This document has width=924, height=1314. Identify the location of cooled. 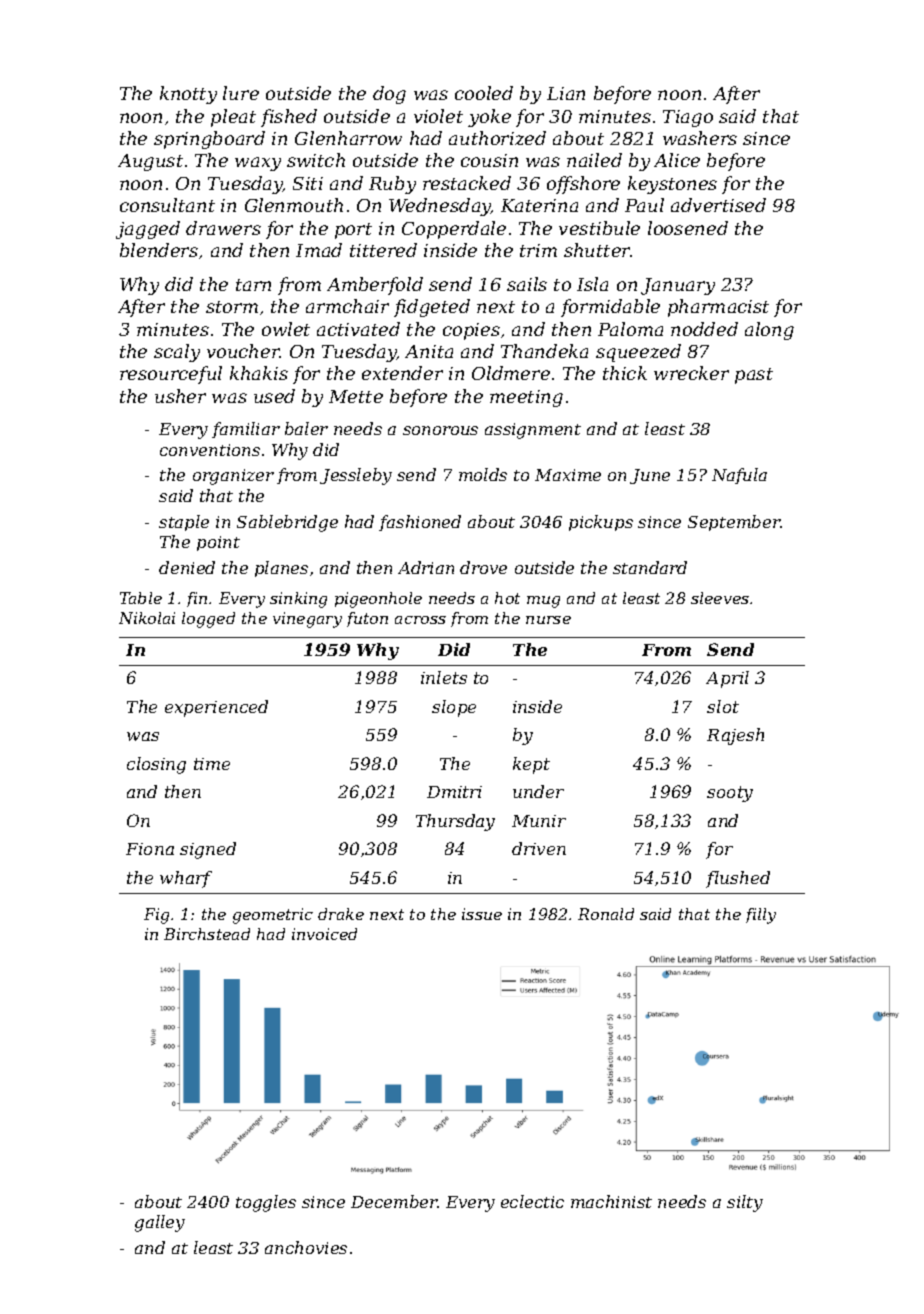
(484, 93).
